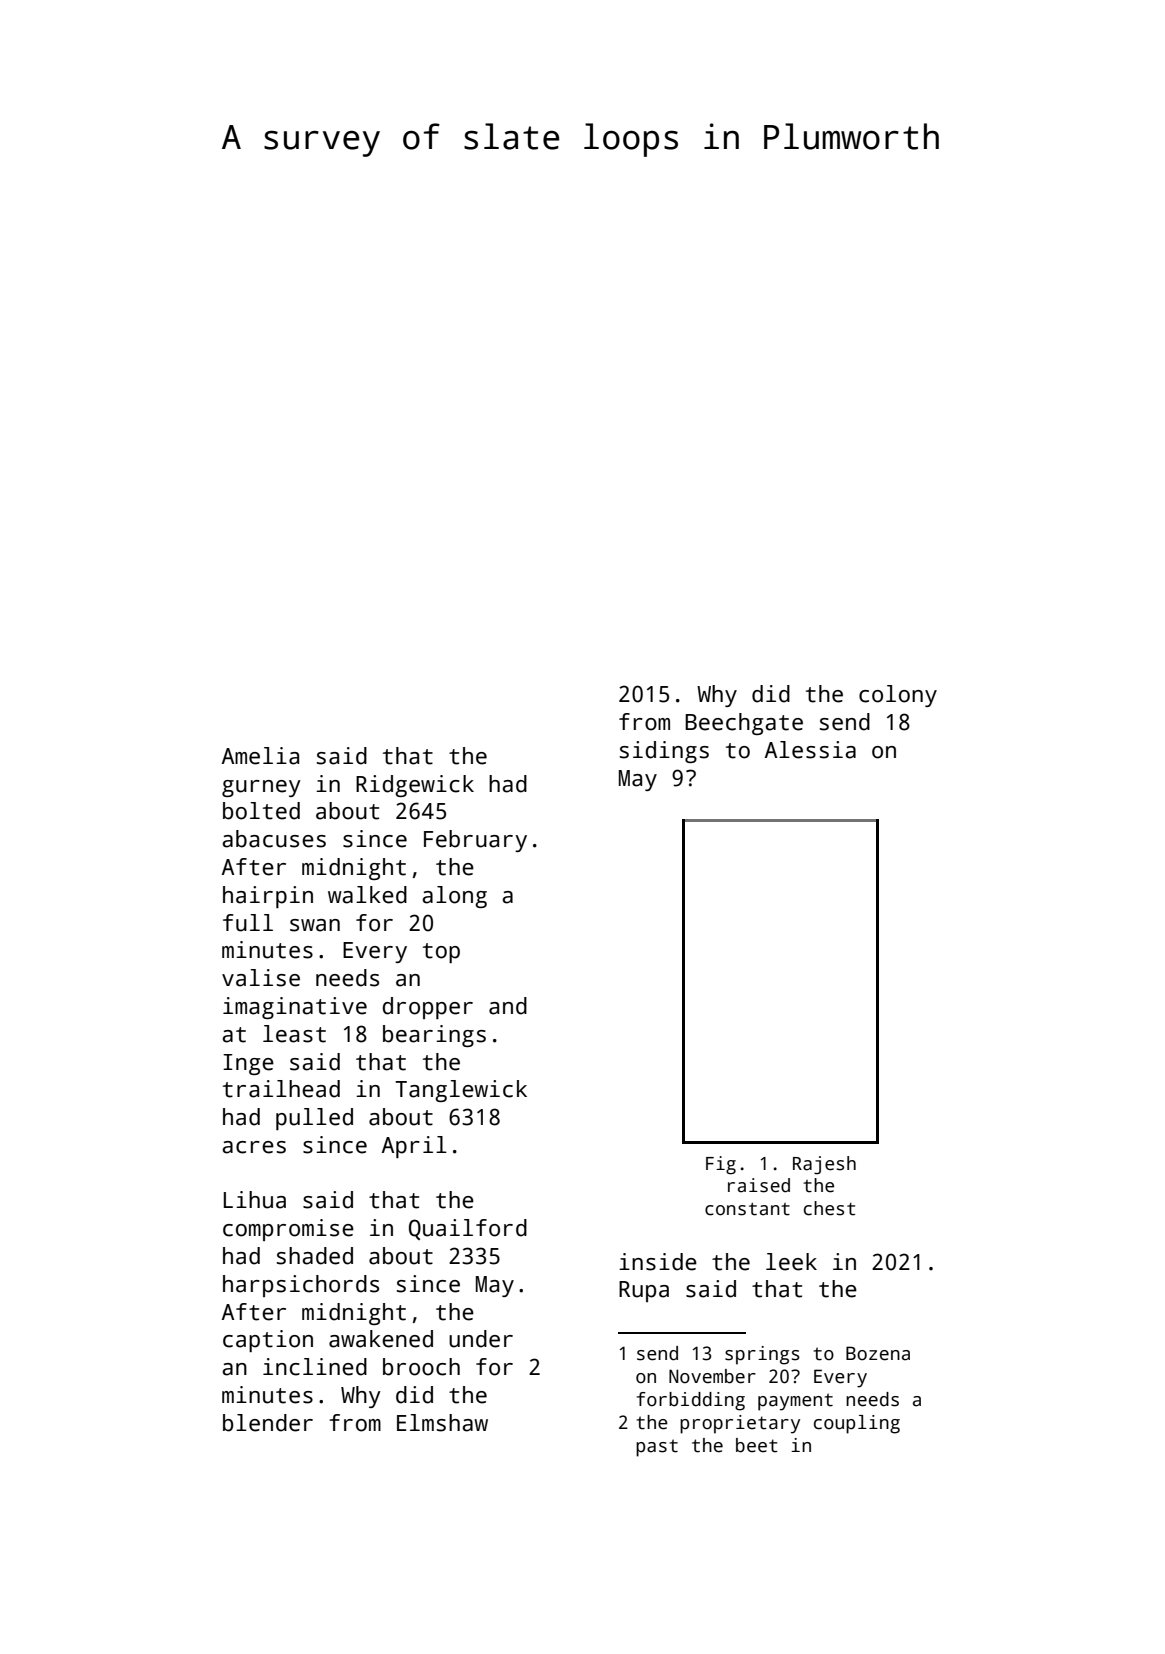 Image resolution: width=1165 pixels, height=1654 pixels. Describe the element at coordinates (857, 1424) in the page. I see `coupling` at that location.
